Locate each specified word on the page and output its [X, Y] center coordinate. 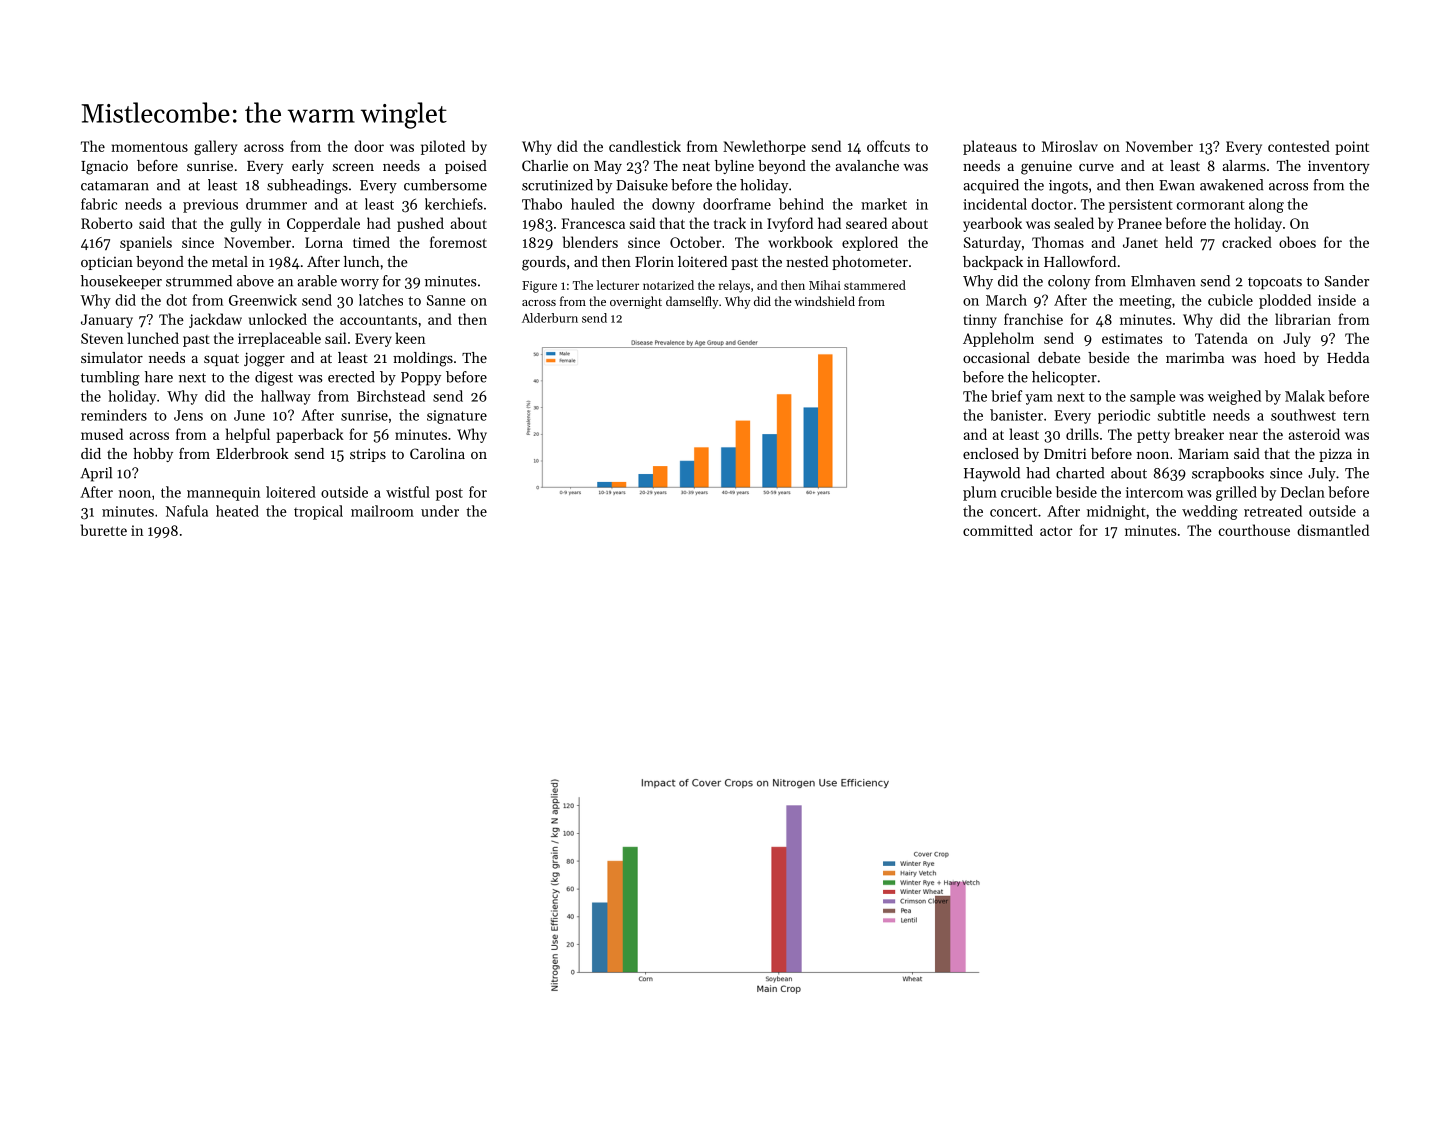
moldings [423, 359]
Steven [102, 338]
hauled [593, 204]
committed [998, 530]
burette [104, 530]
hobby [153, 455]
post [449, 494]
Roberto [107, 223]
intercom [1154, 492]
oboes [1297, 242]
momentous [149, 147]
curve [1096, 167]
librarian [1303, 319]
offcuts [888, 146]
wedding [1210, 512]
